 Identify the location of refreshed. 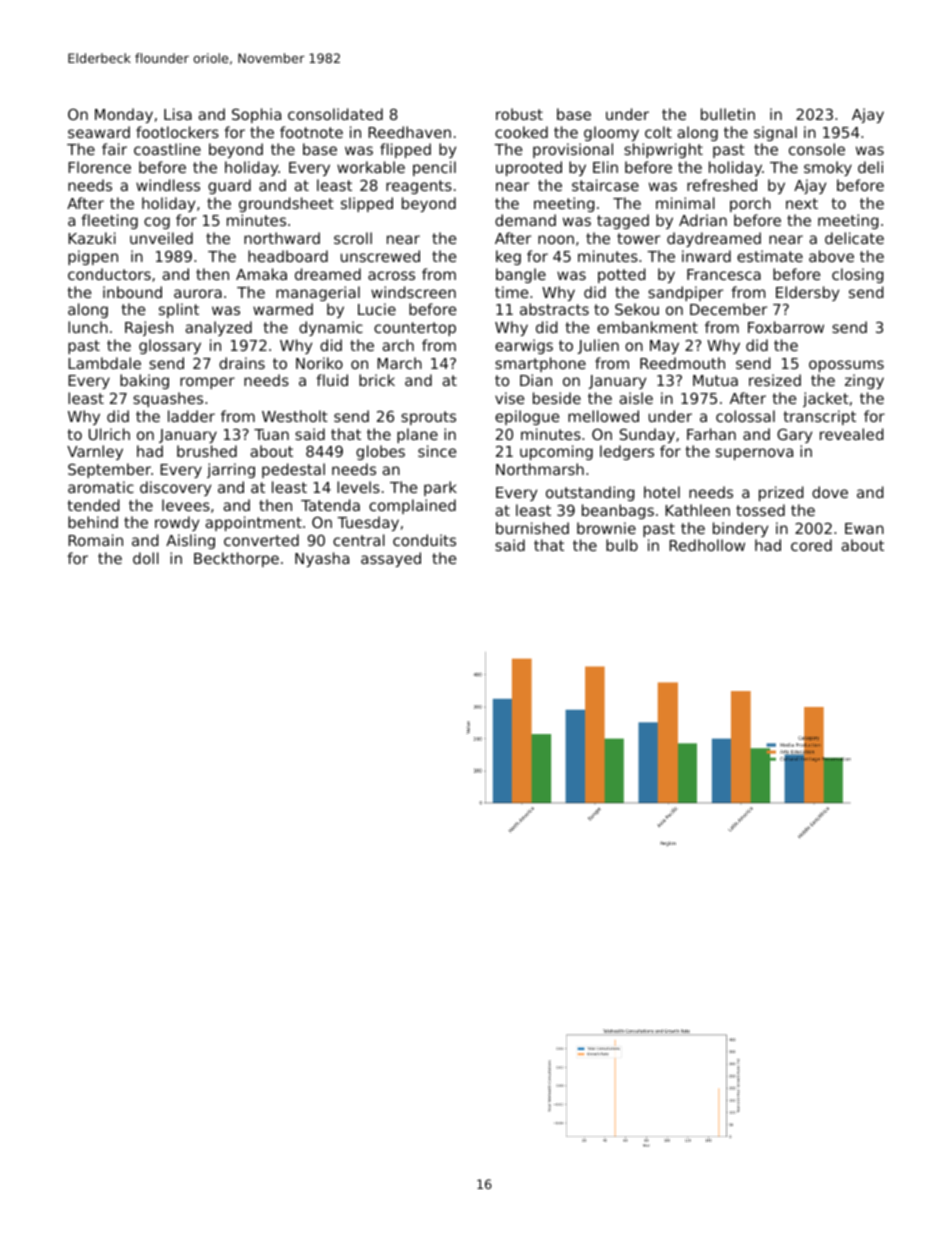
(722, 185).
